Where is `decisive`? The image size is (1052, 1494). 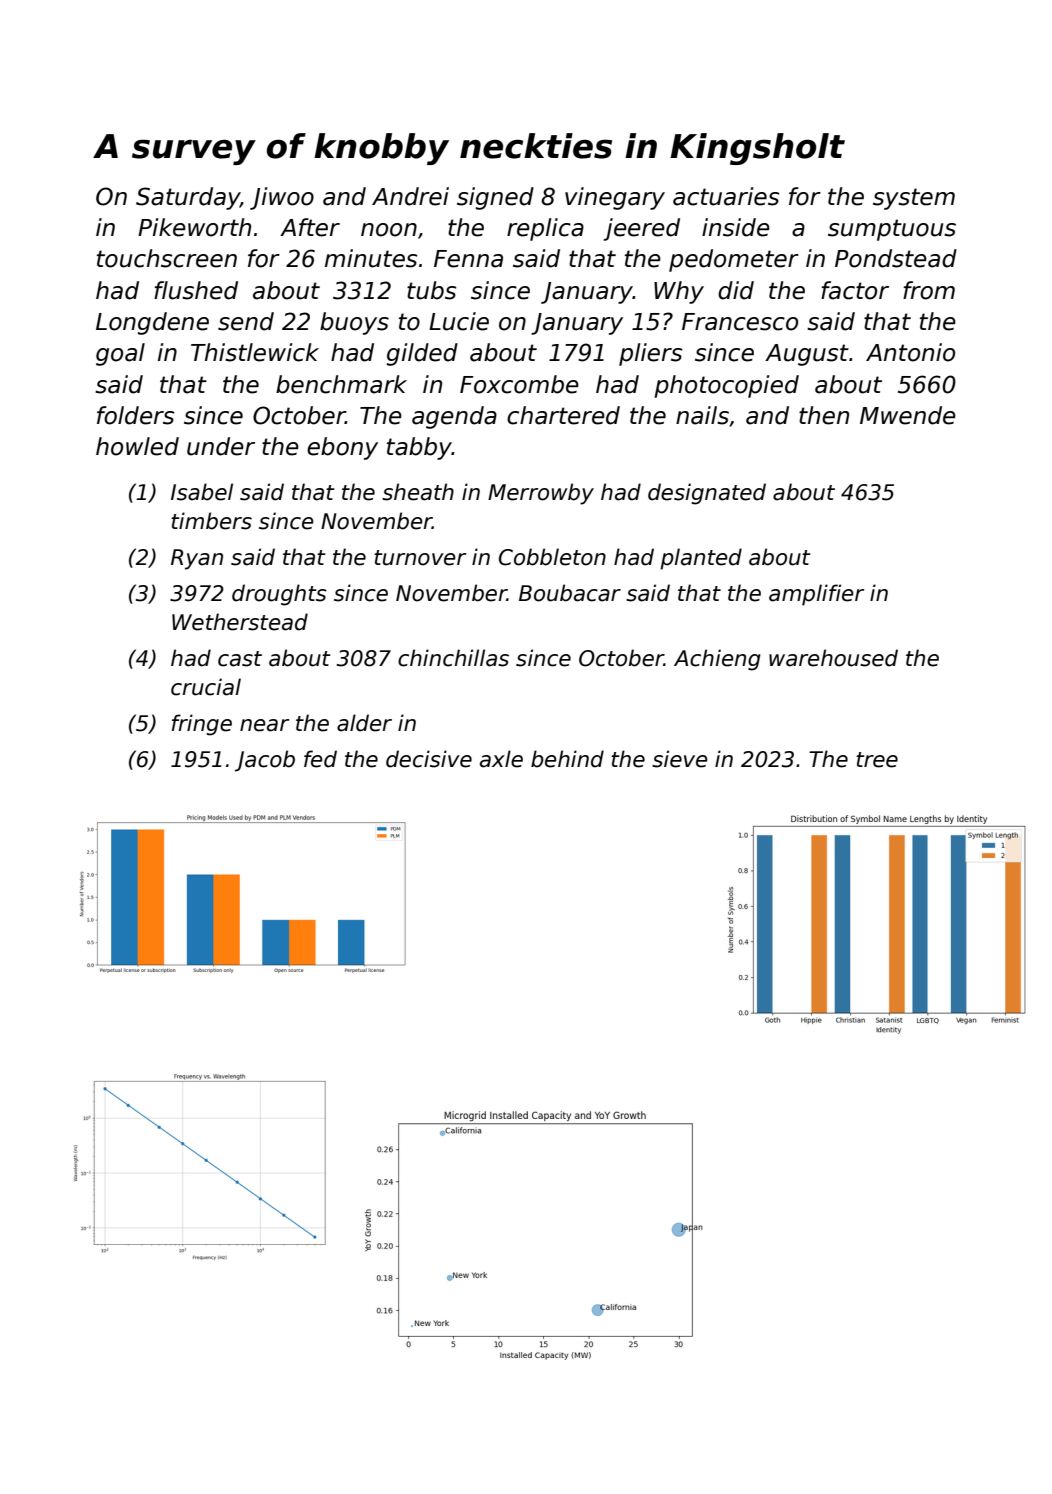
decisive is located at coordinates (429, 759).
